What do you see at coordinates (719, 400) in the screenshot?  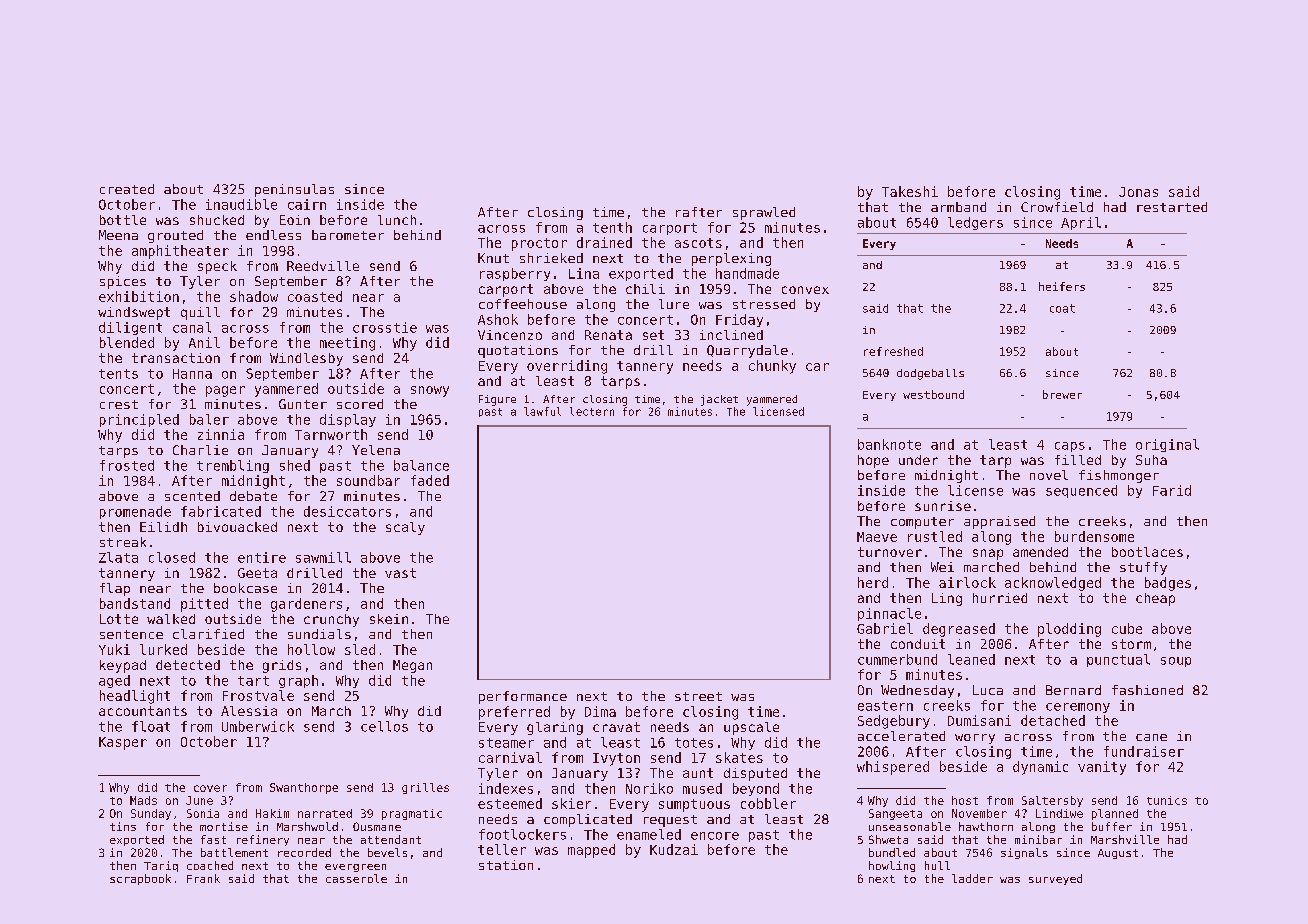 I see `jacket` at bounding box center [719, 400].
